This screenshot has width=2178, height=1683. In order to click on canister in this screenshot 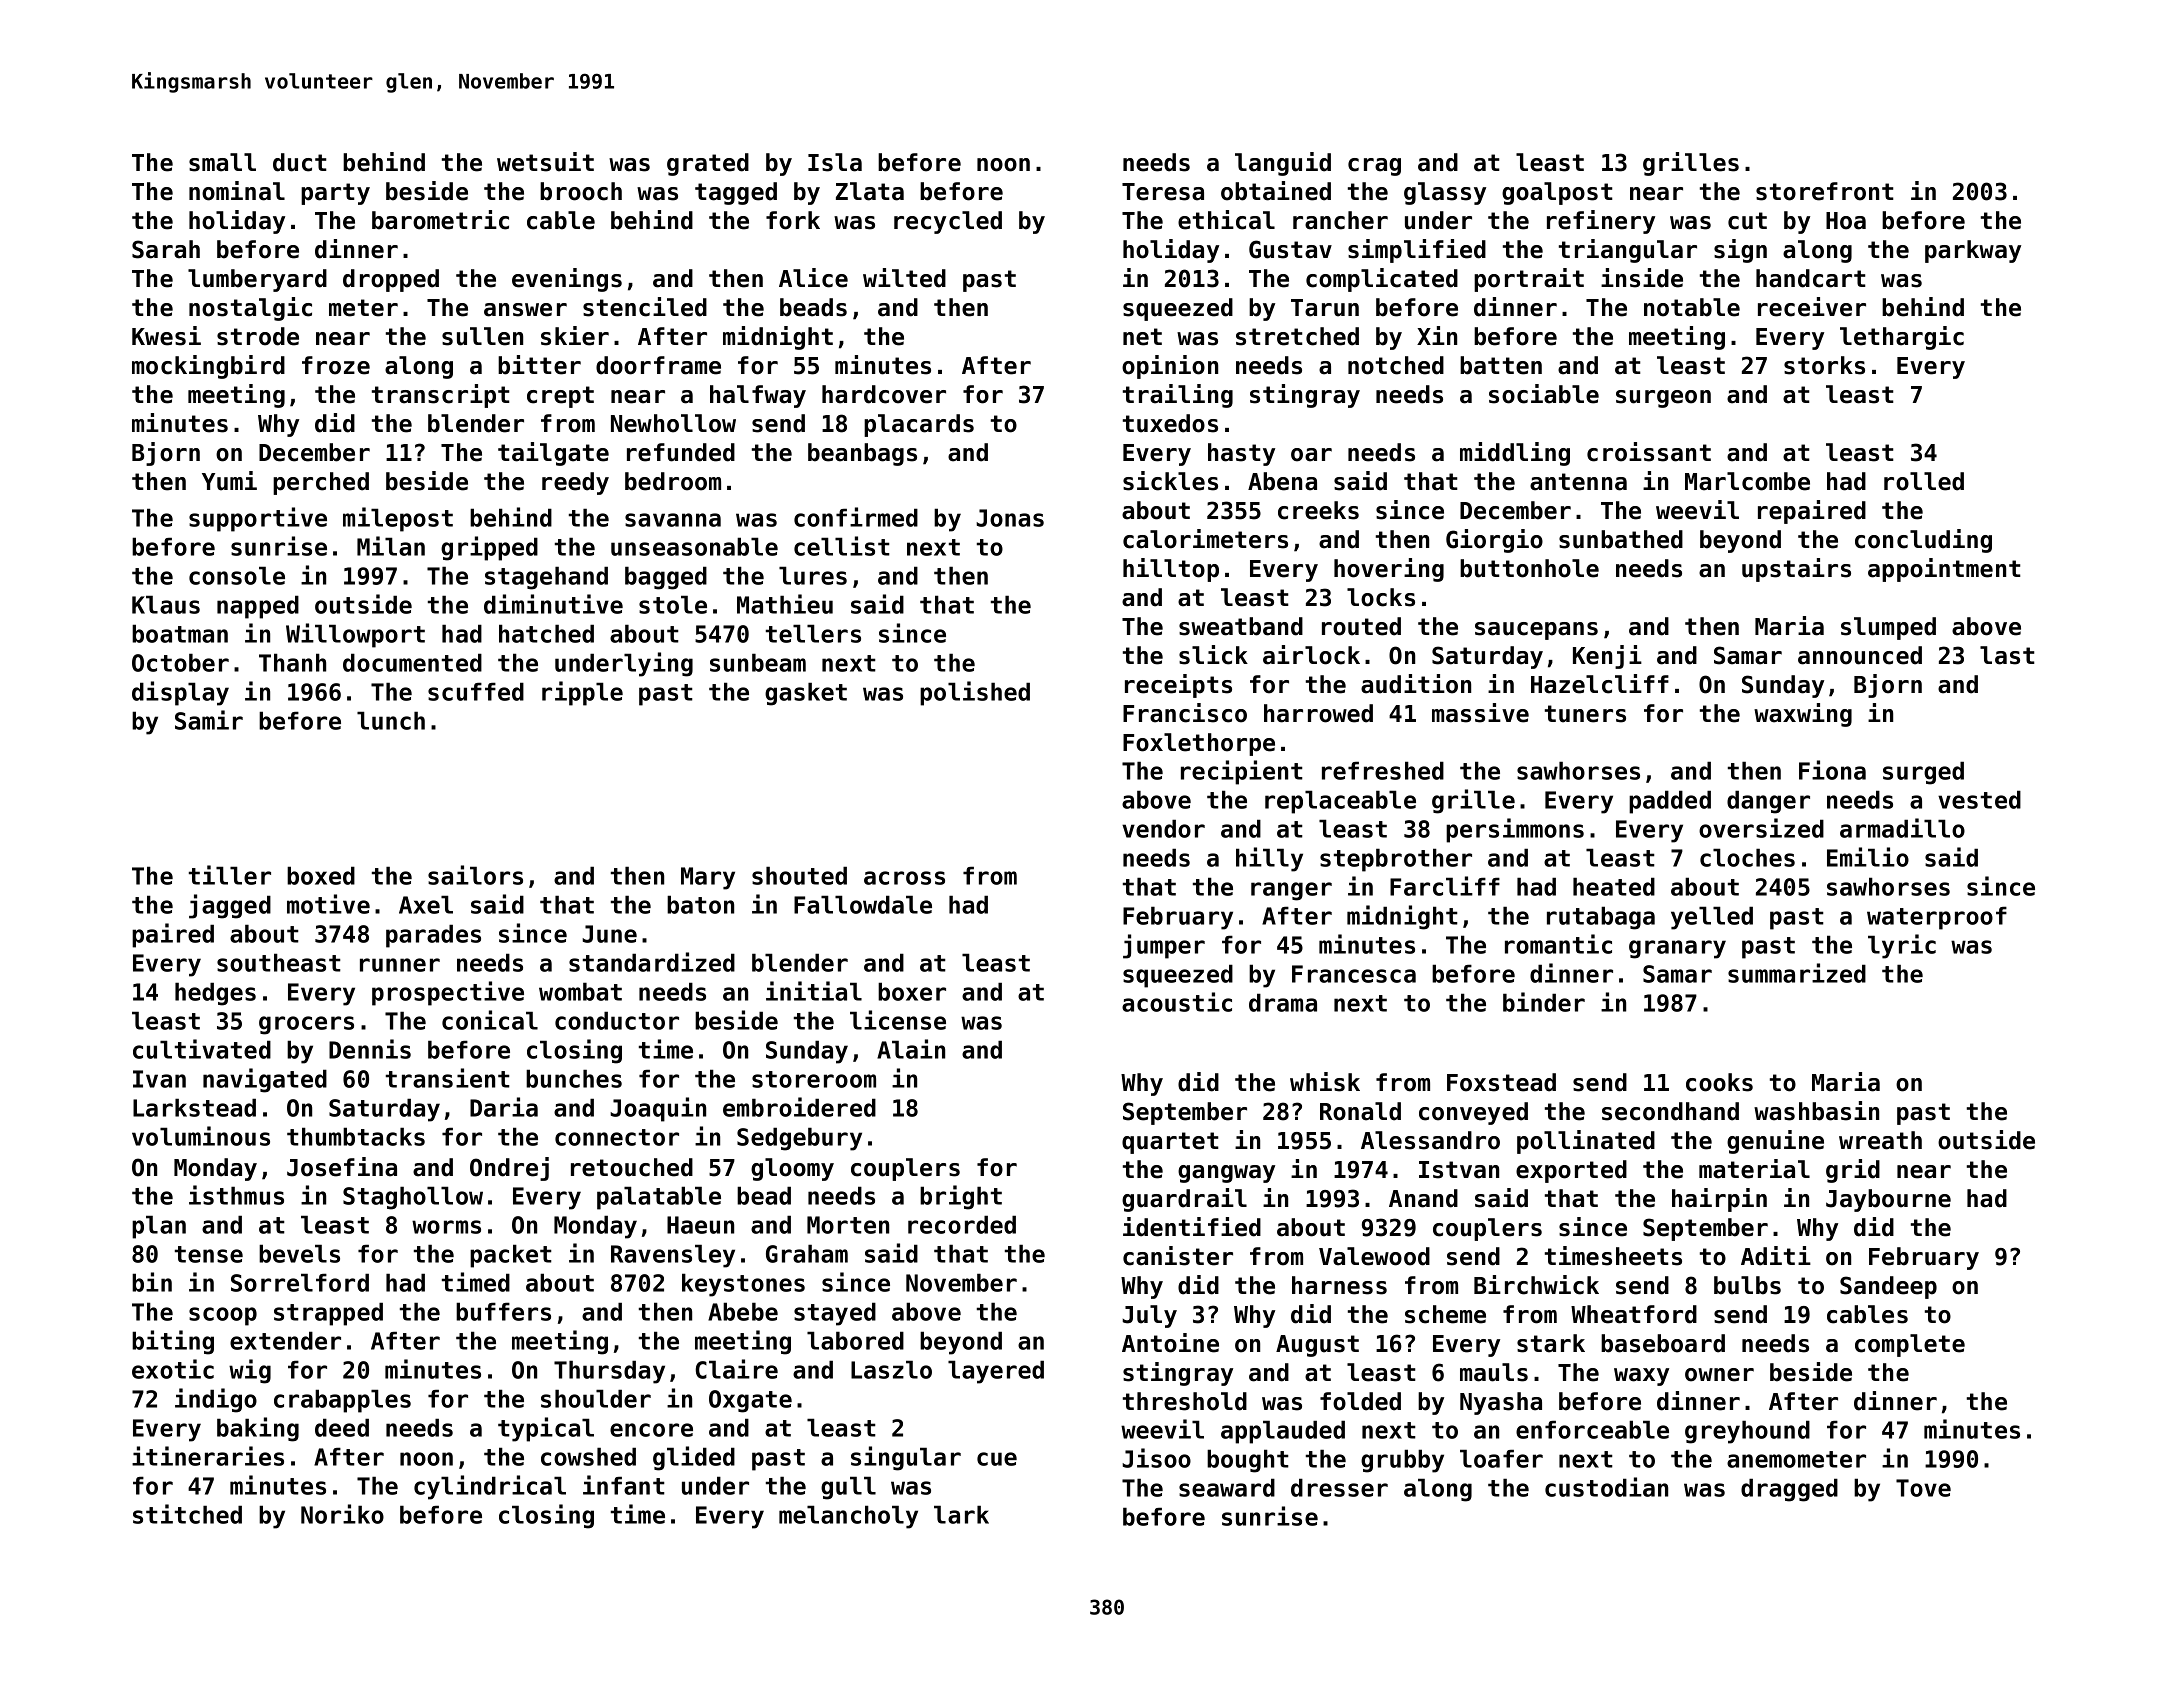, I will do `click(1178, 1256)`.
